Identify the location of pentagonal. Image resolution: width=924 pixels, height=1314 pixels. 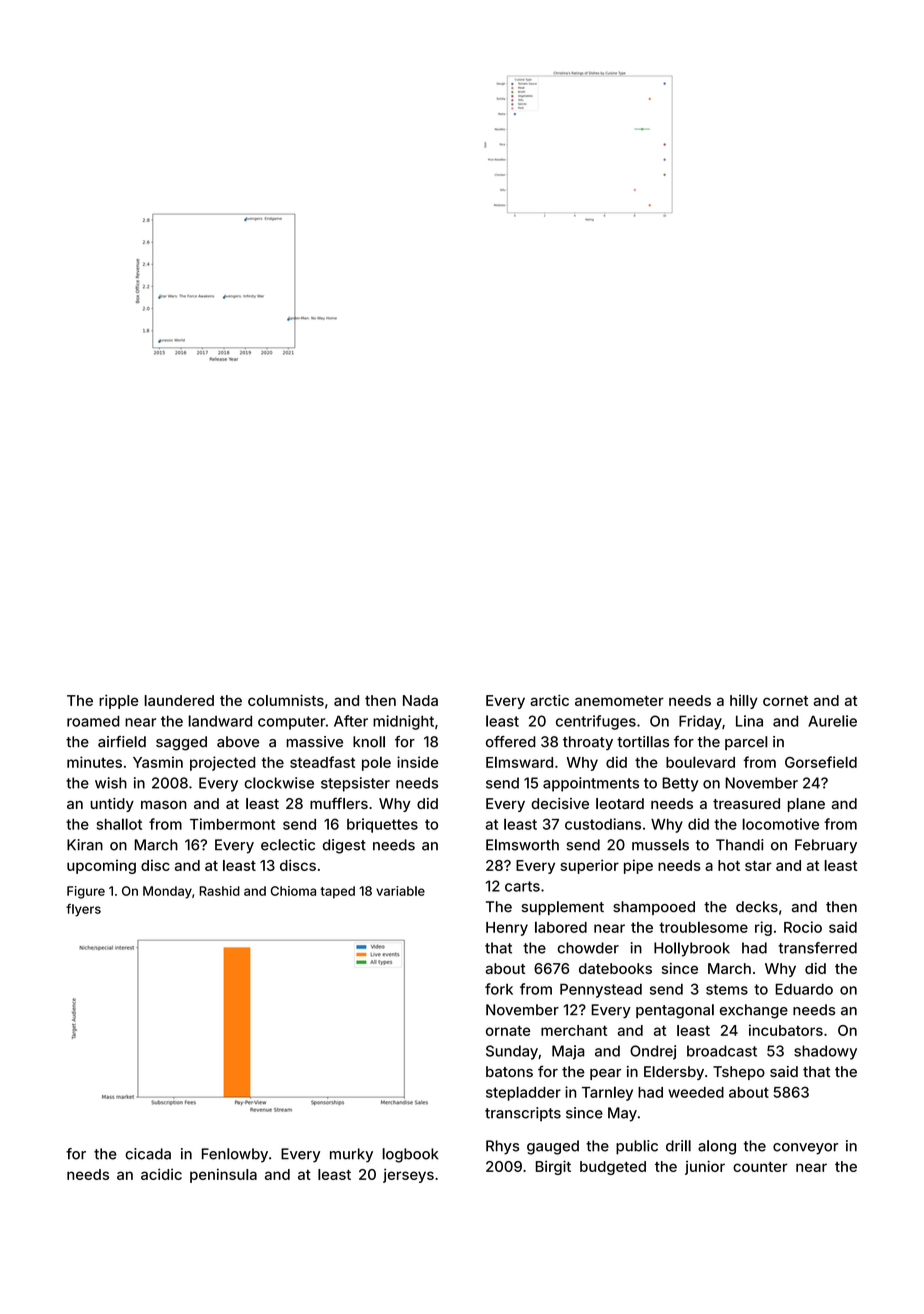
(675, 1011).
